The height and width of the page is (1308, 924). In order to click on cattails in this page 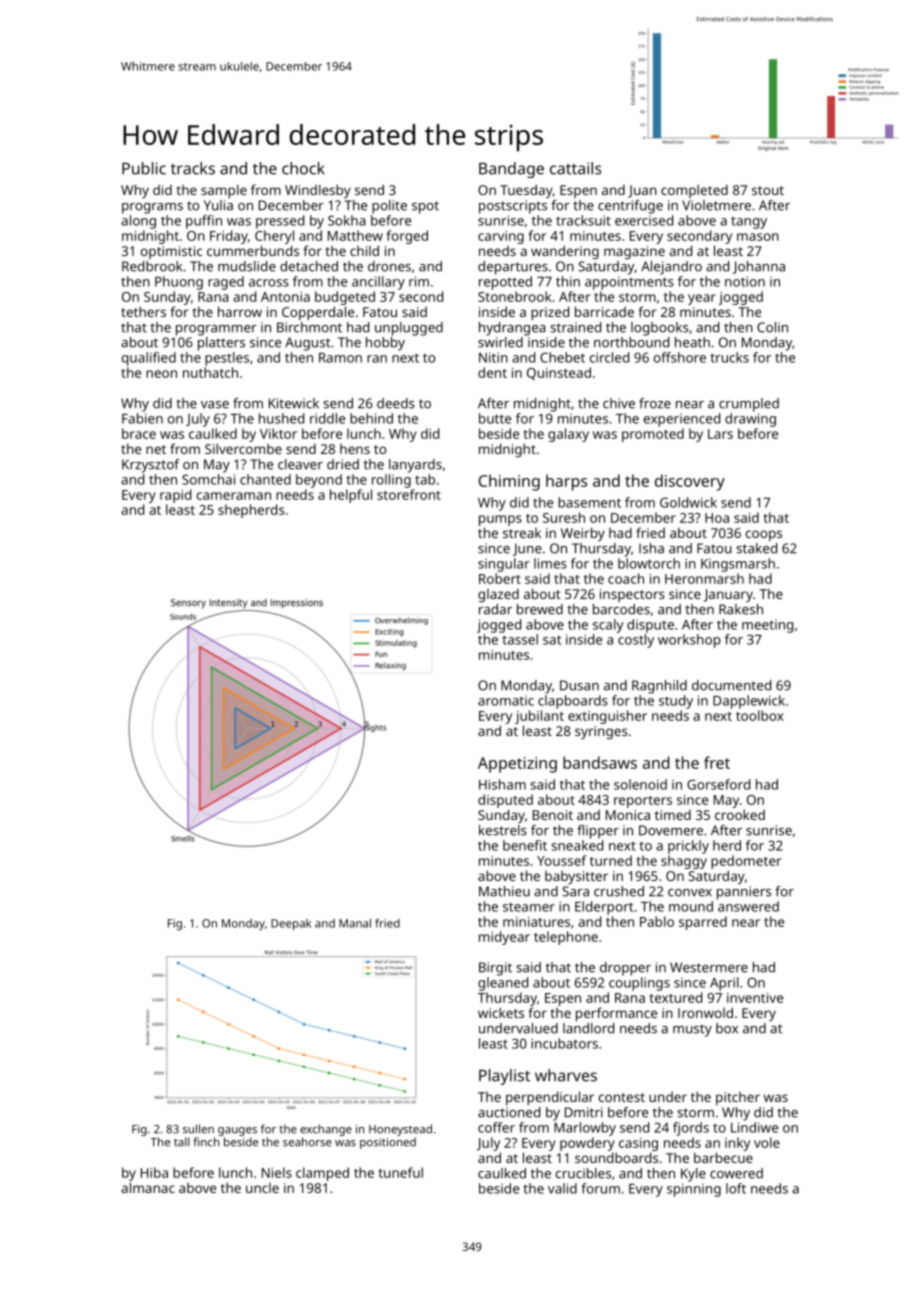, I will do `click(575, 168)`.
